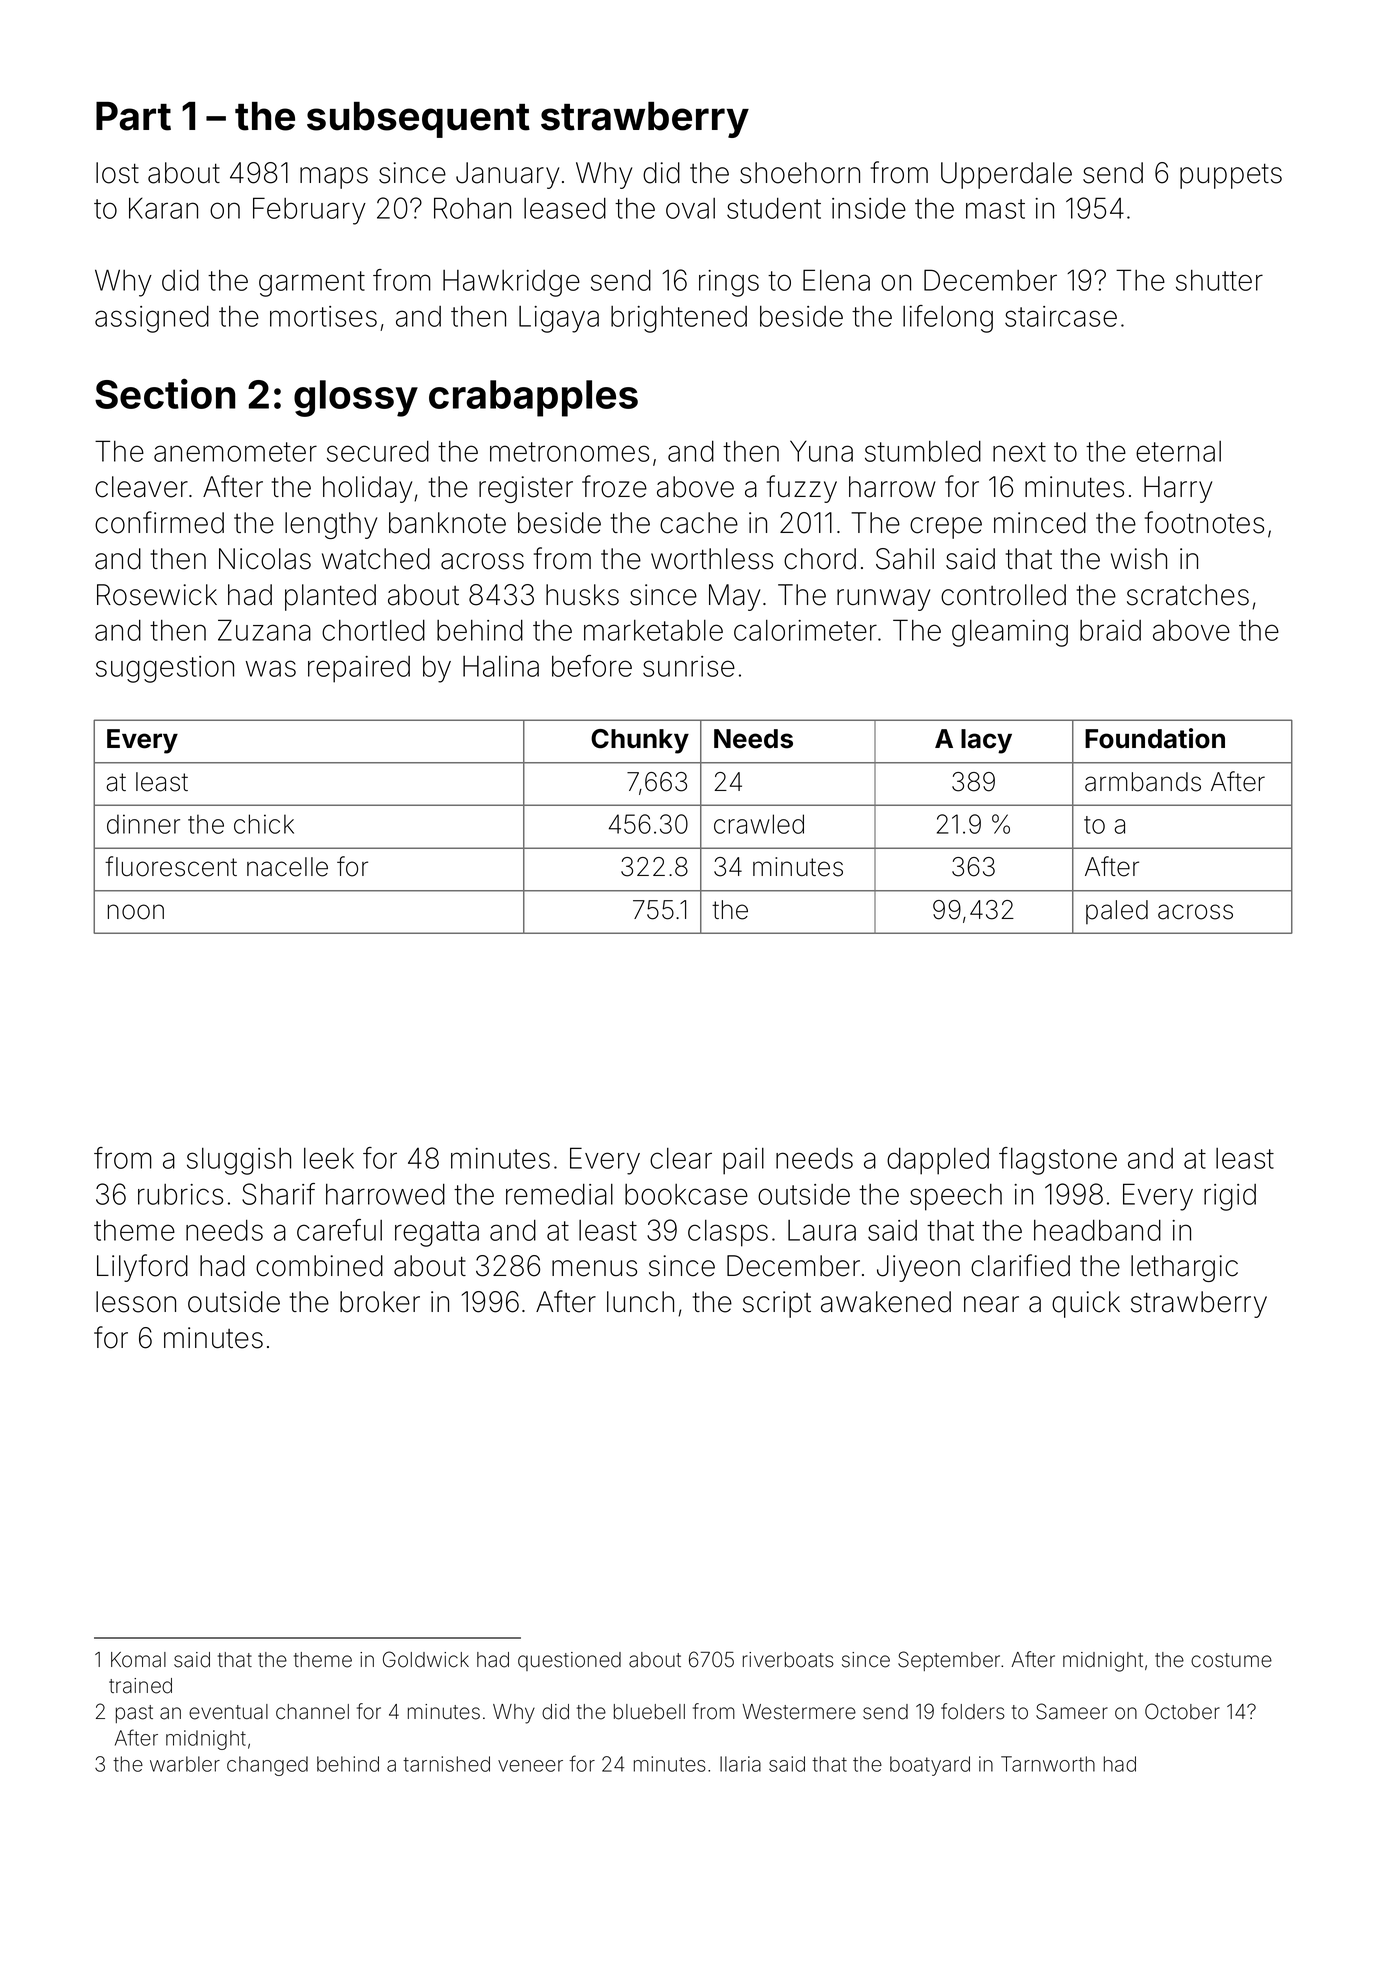  I want to click on garment, so click(312, 284).
